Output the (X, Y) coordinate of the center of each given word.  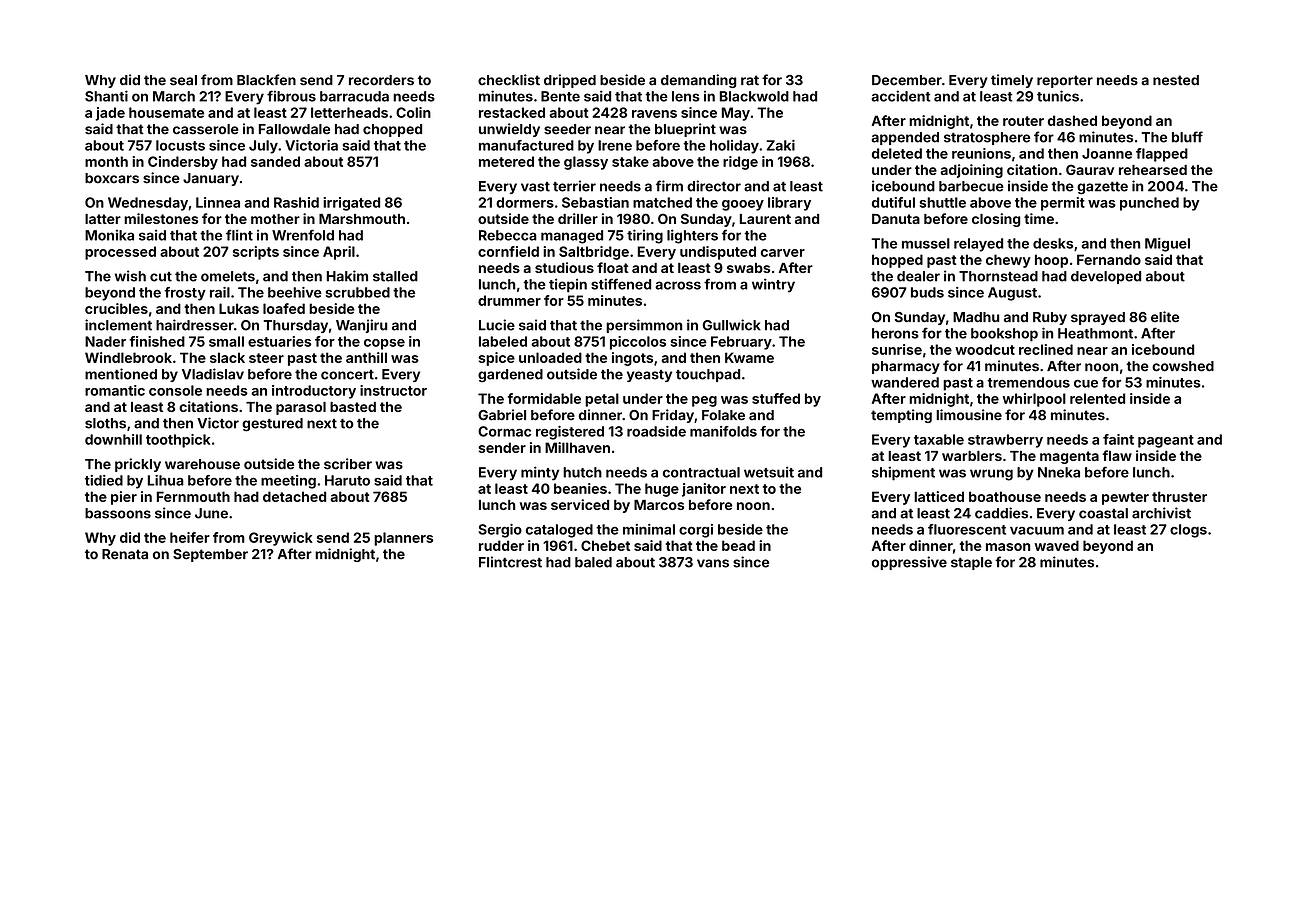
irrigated (351, 204)
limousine (969, 415)
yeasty (649, 376)
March (174, 96)
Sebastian (595, 202)
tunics (1058, 96)
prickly (138, 465)
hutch (582, 472)
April (339, 253)
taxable (939, 439)
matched (662, 202)
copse (384, 344)
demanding (699, 81)
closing (996, 220)
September (210, 555)
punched (1149, 204)
